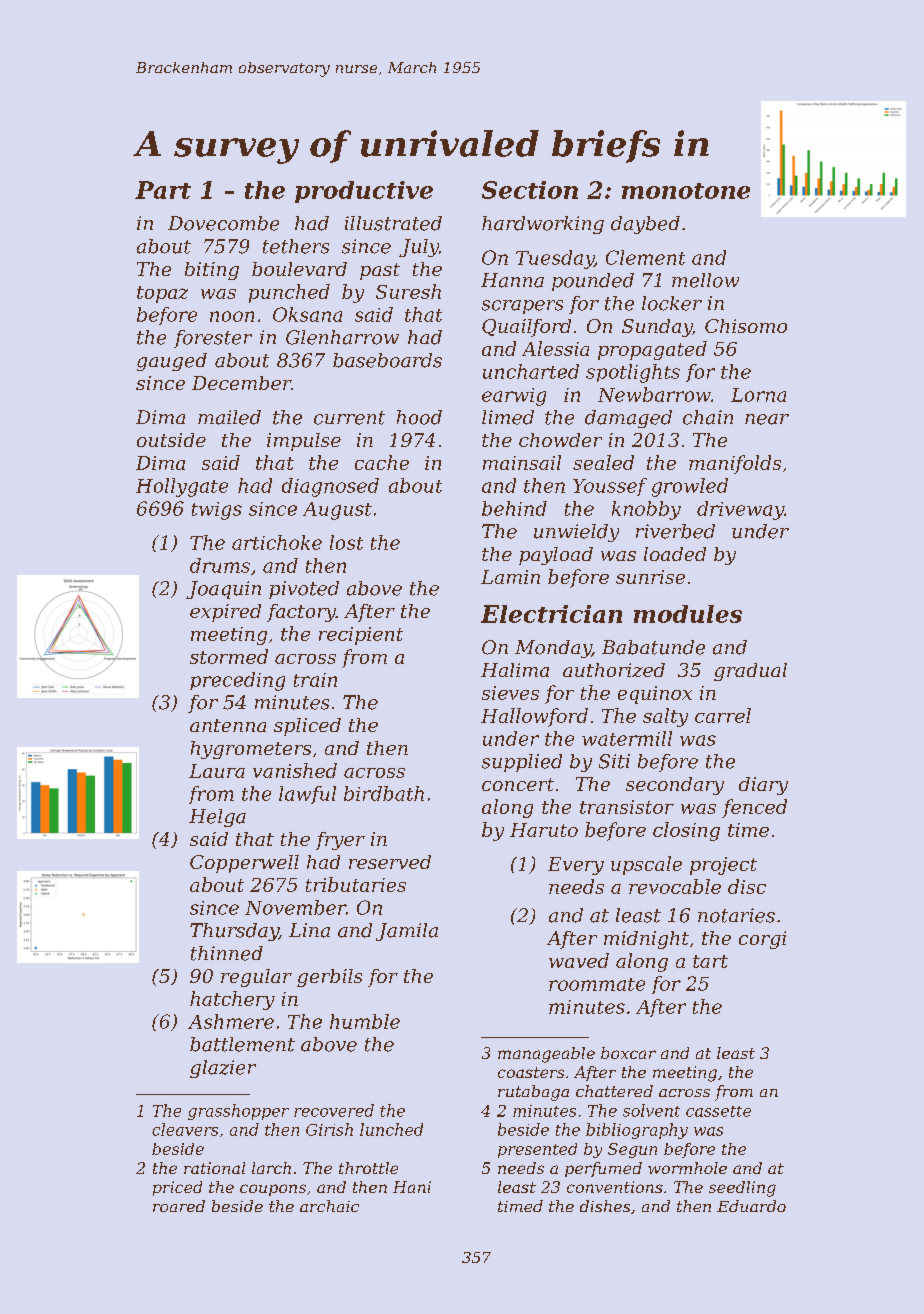 This page has height=1314, width=924. Describe the element at coordinates (686, 191) in the page. I see `monotone` at that location.
